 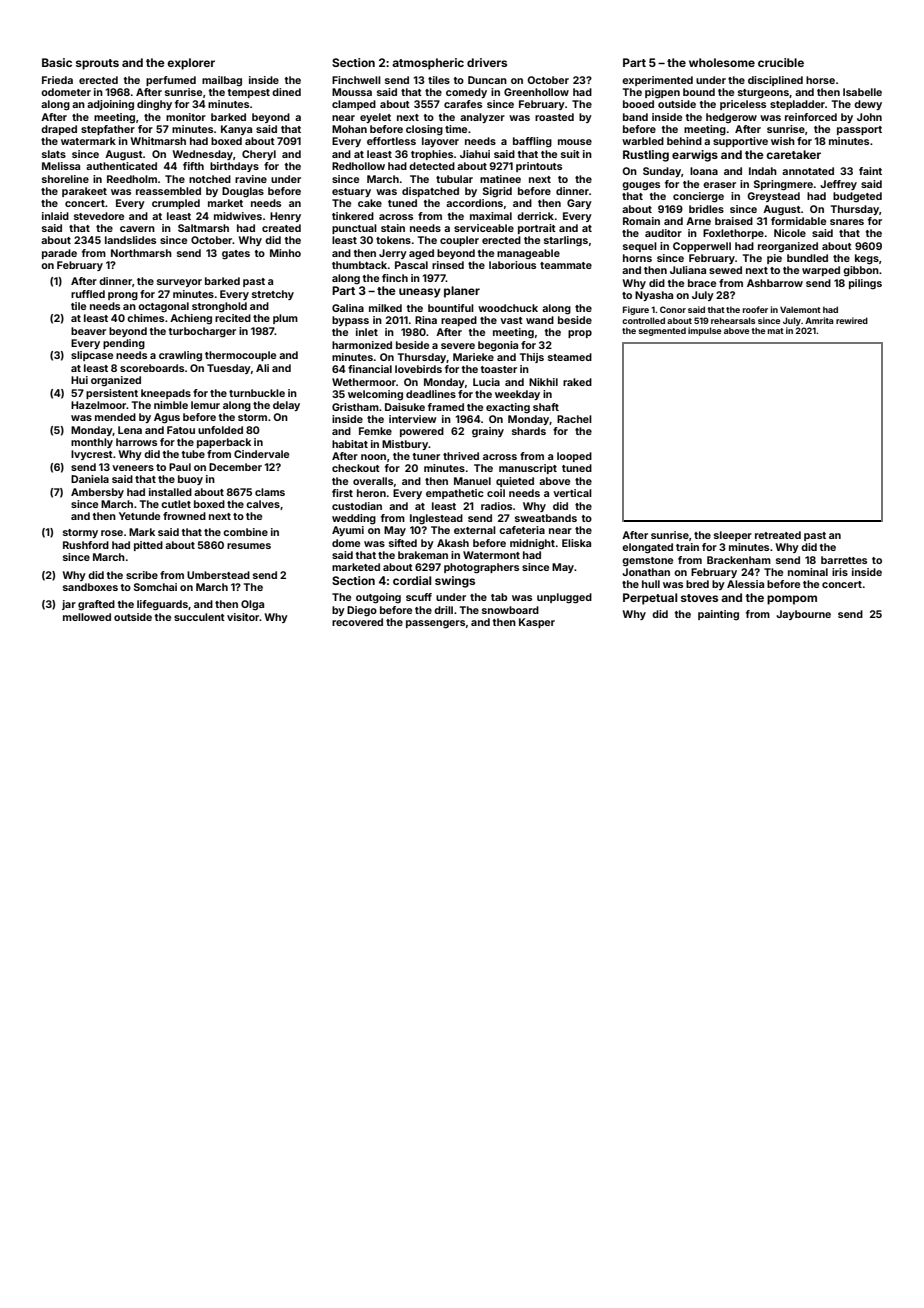 What do you see at coordinates (487, 62) in the page?
I see `drivers` at bounding box center [487, 62].
